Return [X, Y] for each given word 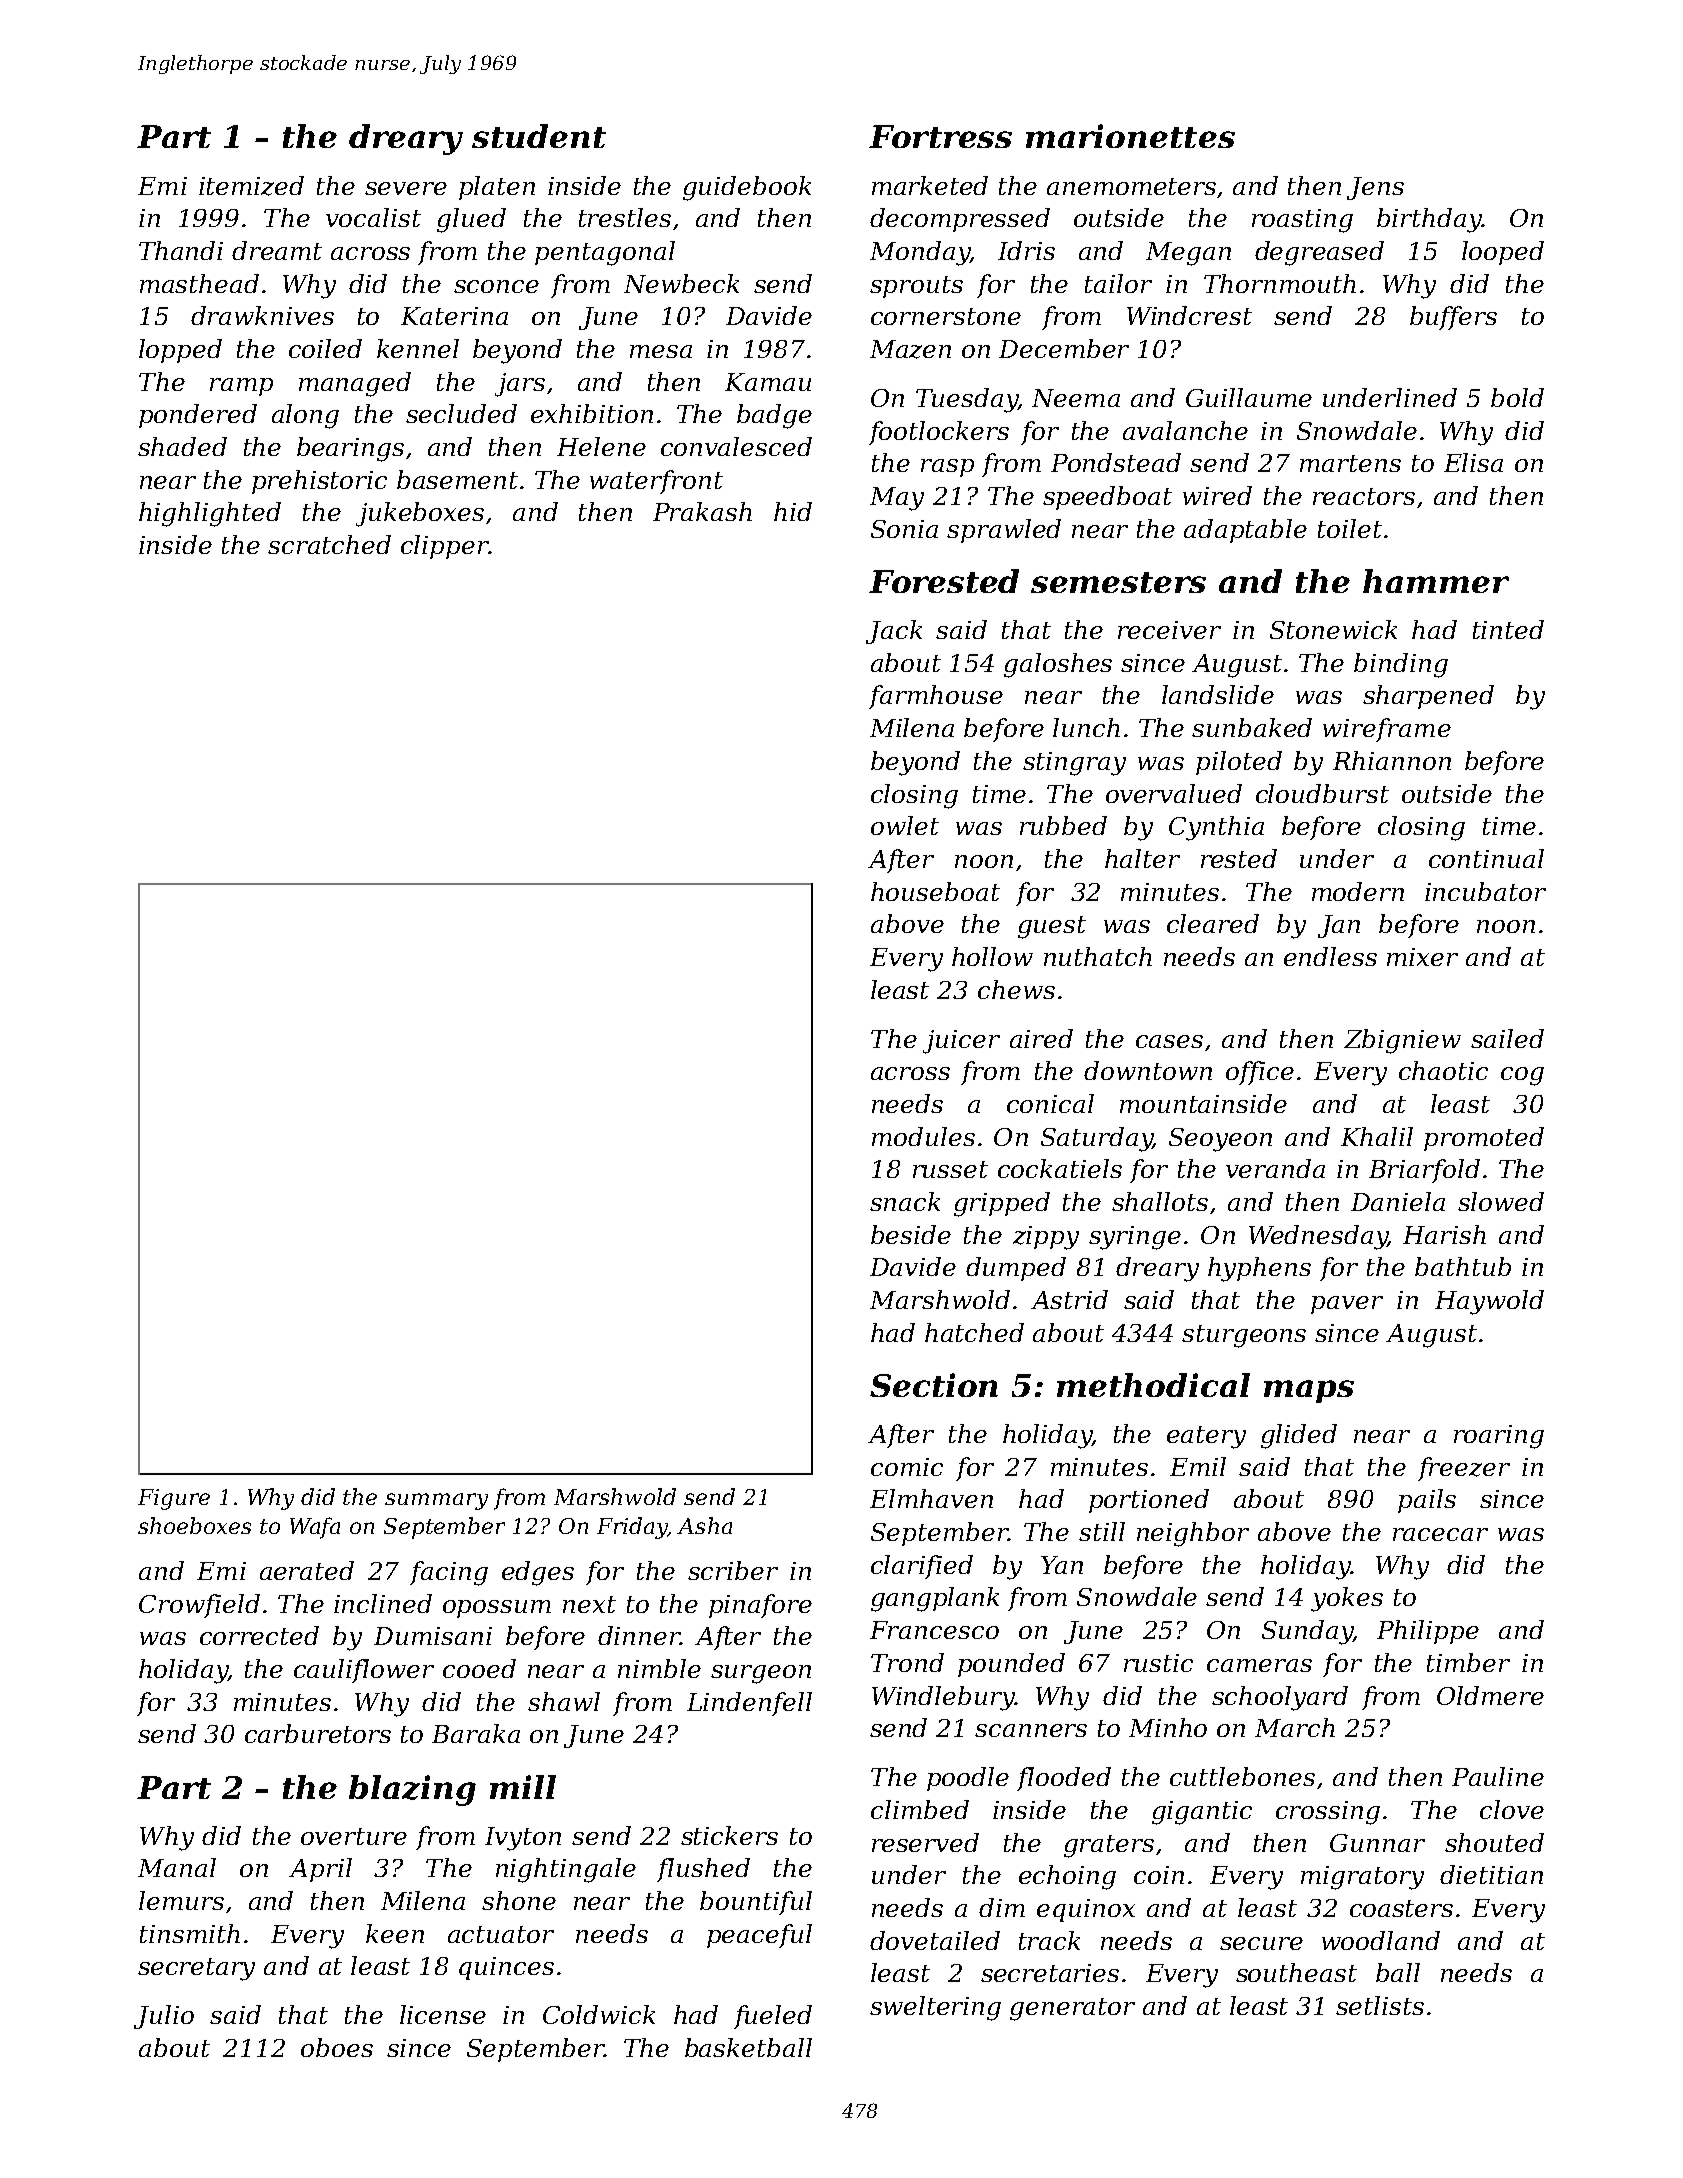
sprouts [916, 287]
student [539, 136]
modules [923, 1136]
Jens [1375, 188]
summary [436, 1501]
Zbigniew [1402, 1041]
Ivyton [523, 1839]
